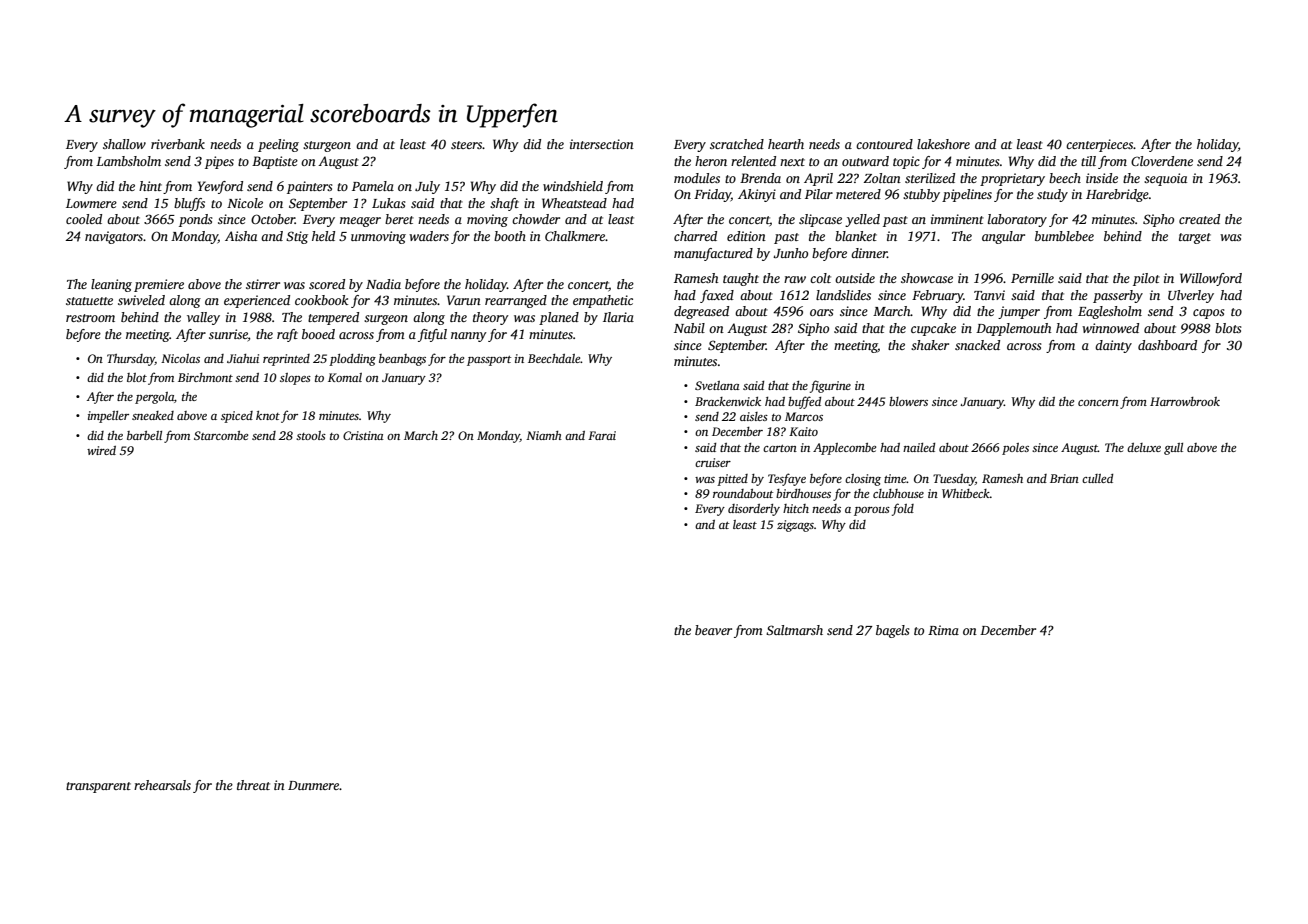  I want to click on Farai, so click(602, 435).
